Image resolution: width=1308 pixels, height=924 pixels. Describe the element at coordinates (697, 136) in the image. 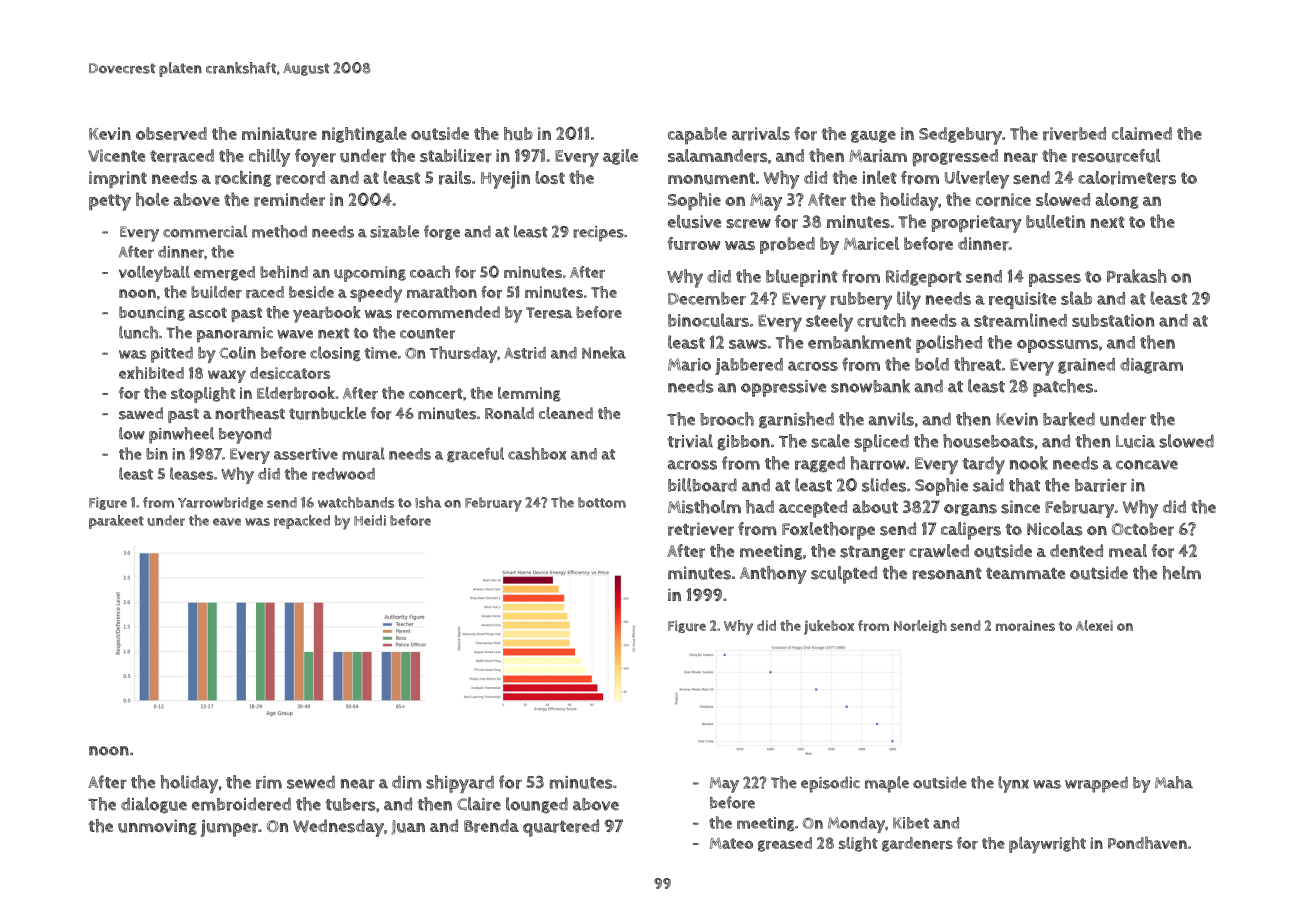

I see `capable` at that location.
